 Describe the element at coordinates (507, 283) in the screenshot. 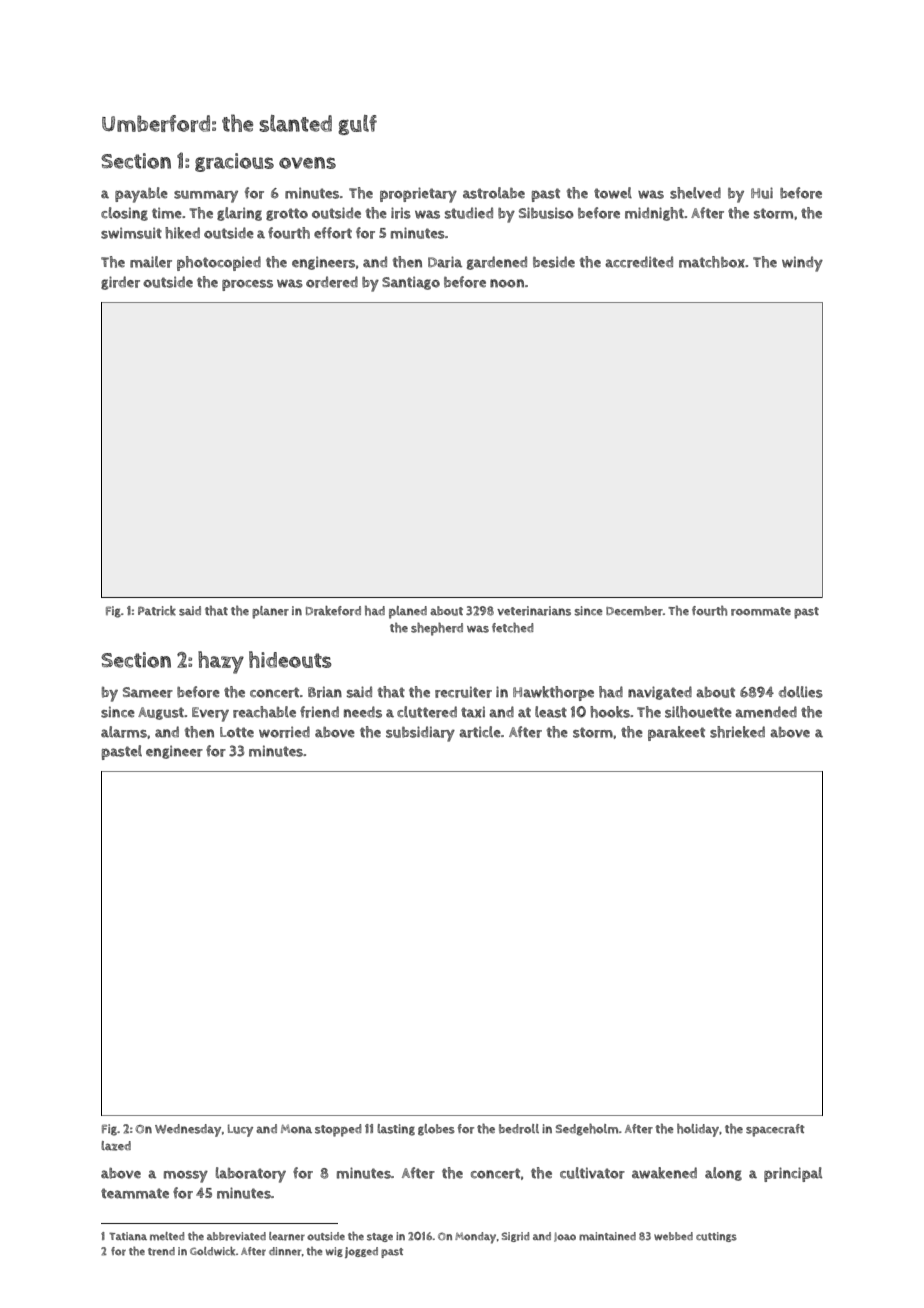

I see `noon` at that location.
